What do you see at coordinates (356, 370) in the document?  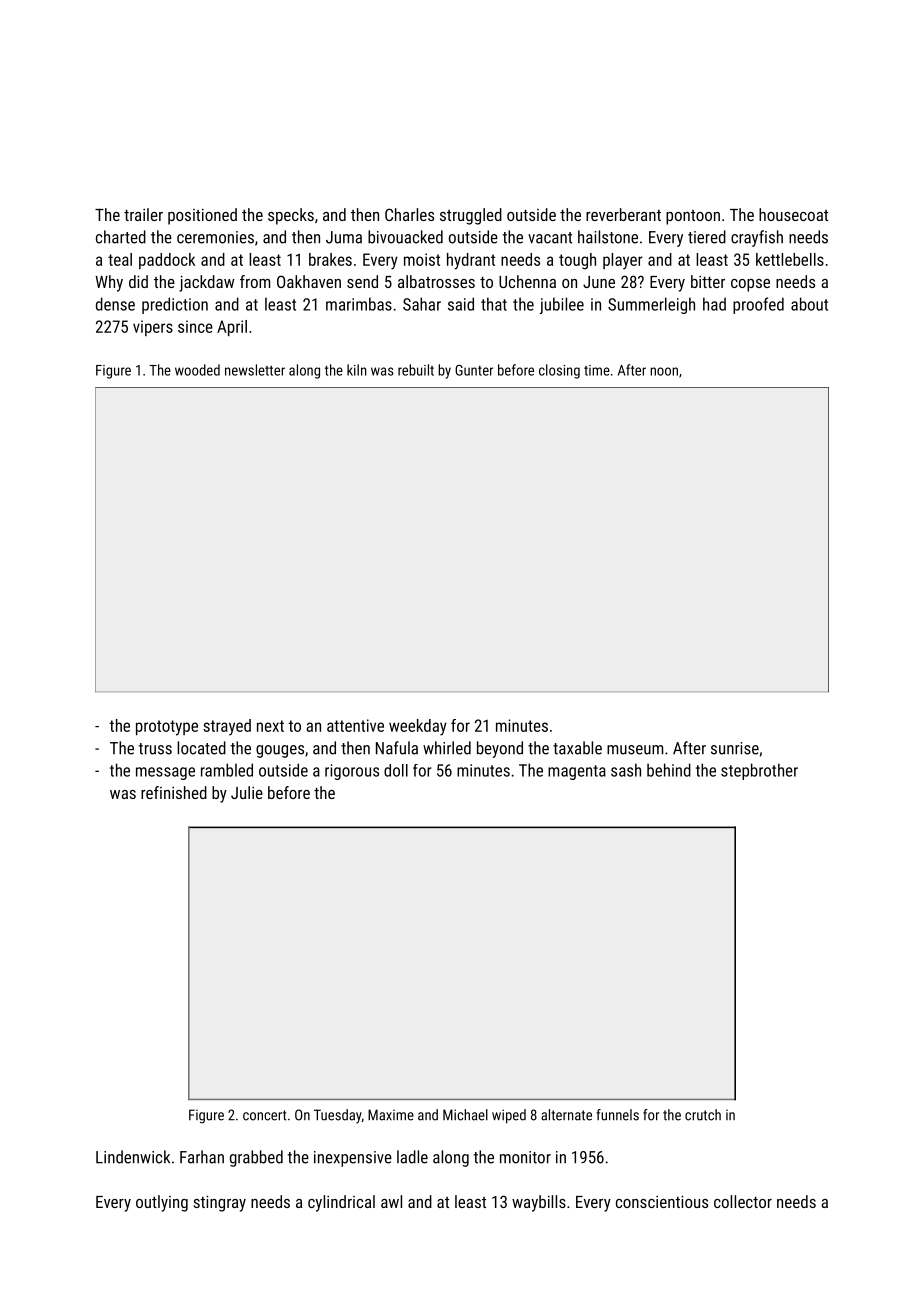 I see `kiln` at bounding box center [356, 370].
